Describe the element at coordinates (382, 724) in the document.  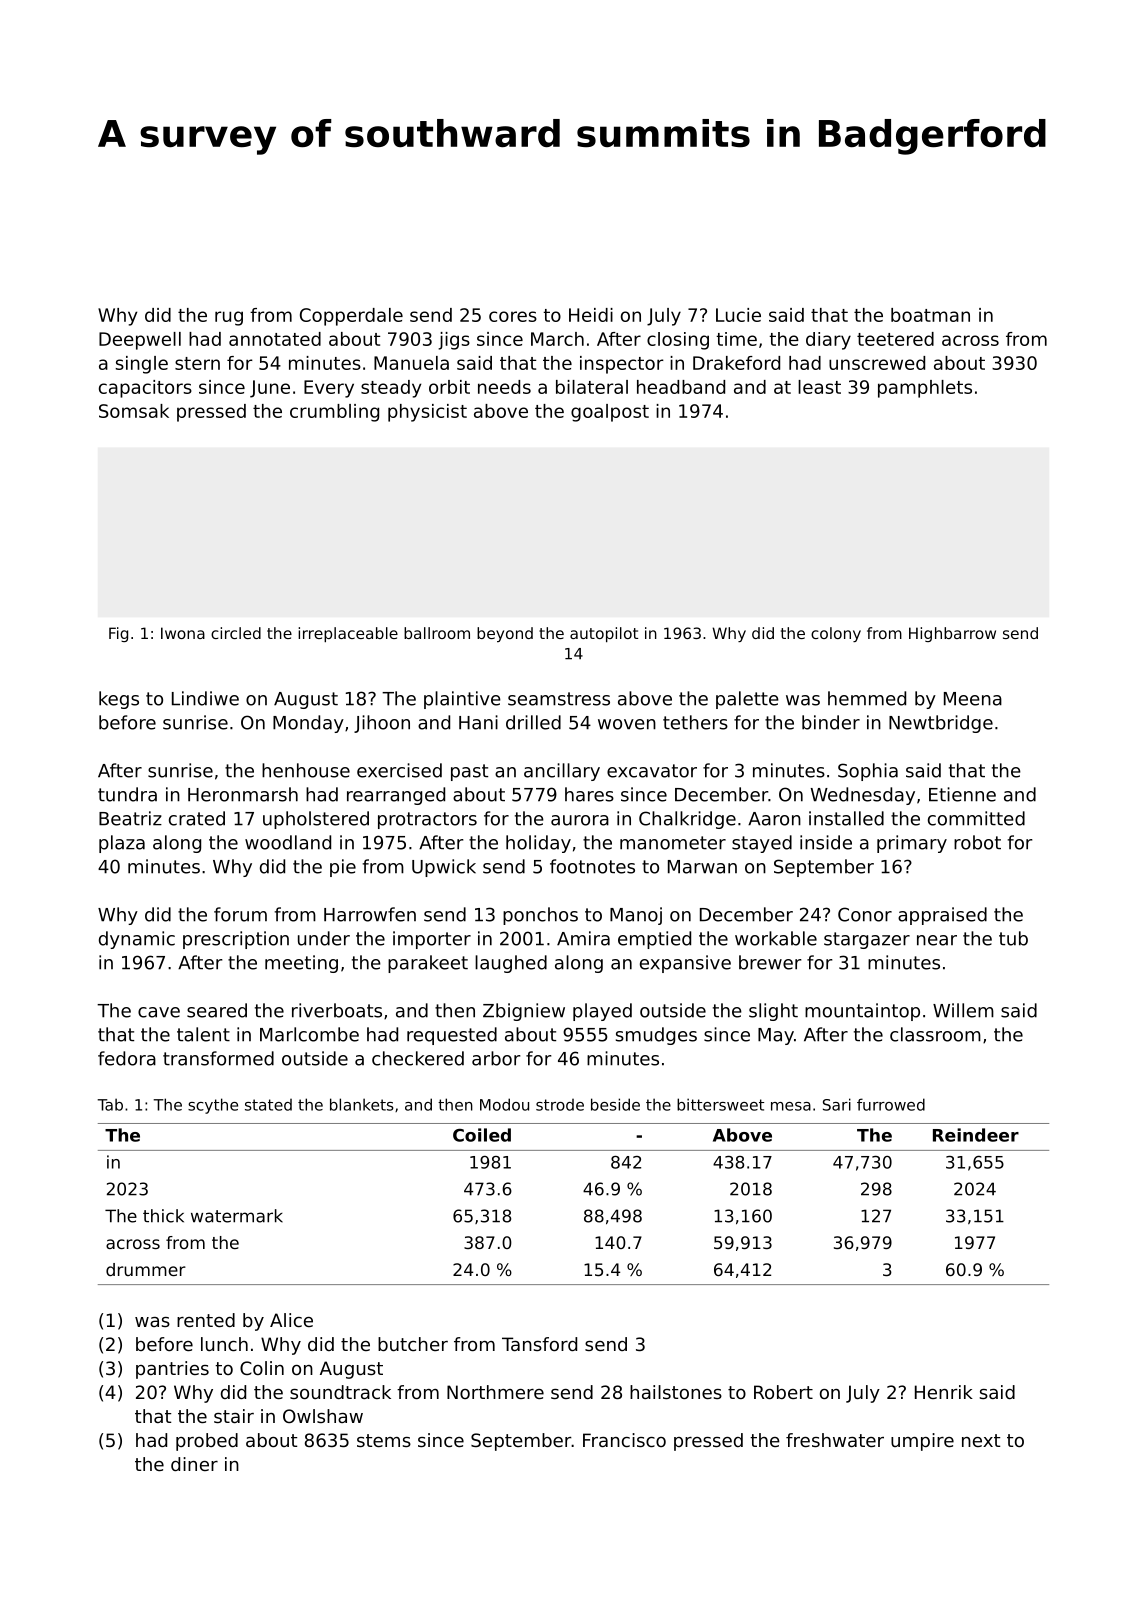
I see `Jihoon` at that location.
